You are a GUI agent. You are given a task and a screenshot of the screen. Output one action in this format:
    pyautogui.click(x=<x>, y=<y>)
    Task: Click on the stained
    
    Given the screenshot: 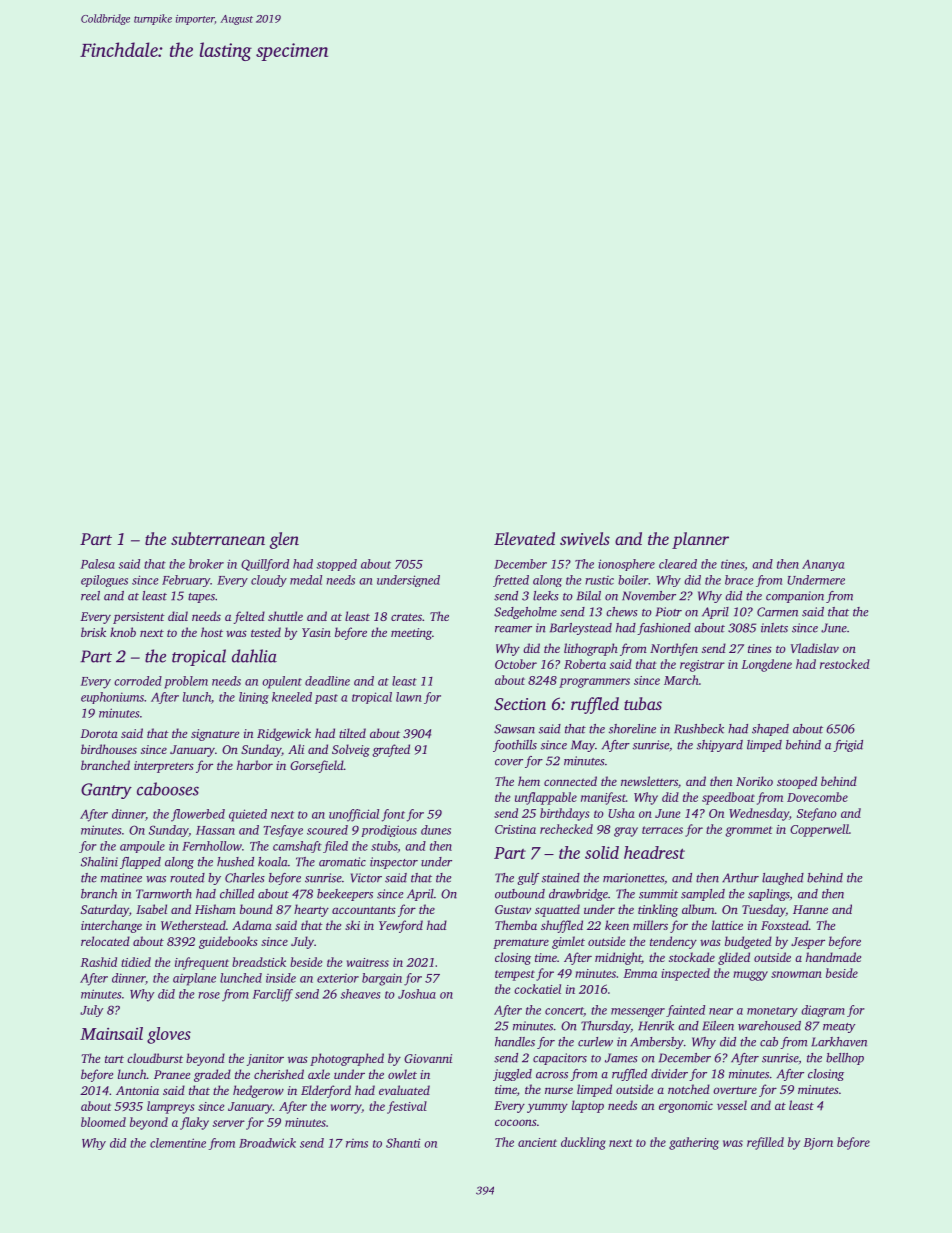 What is the action you would take?
    pyautogui.click(x=561, y=878)
